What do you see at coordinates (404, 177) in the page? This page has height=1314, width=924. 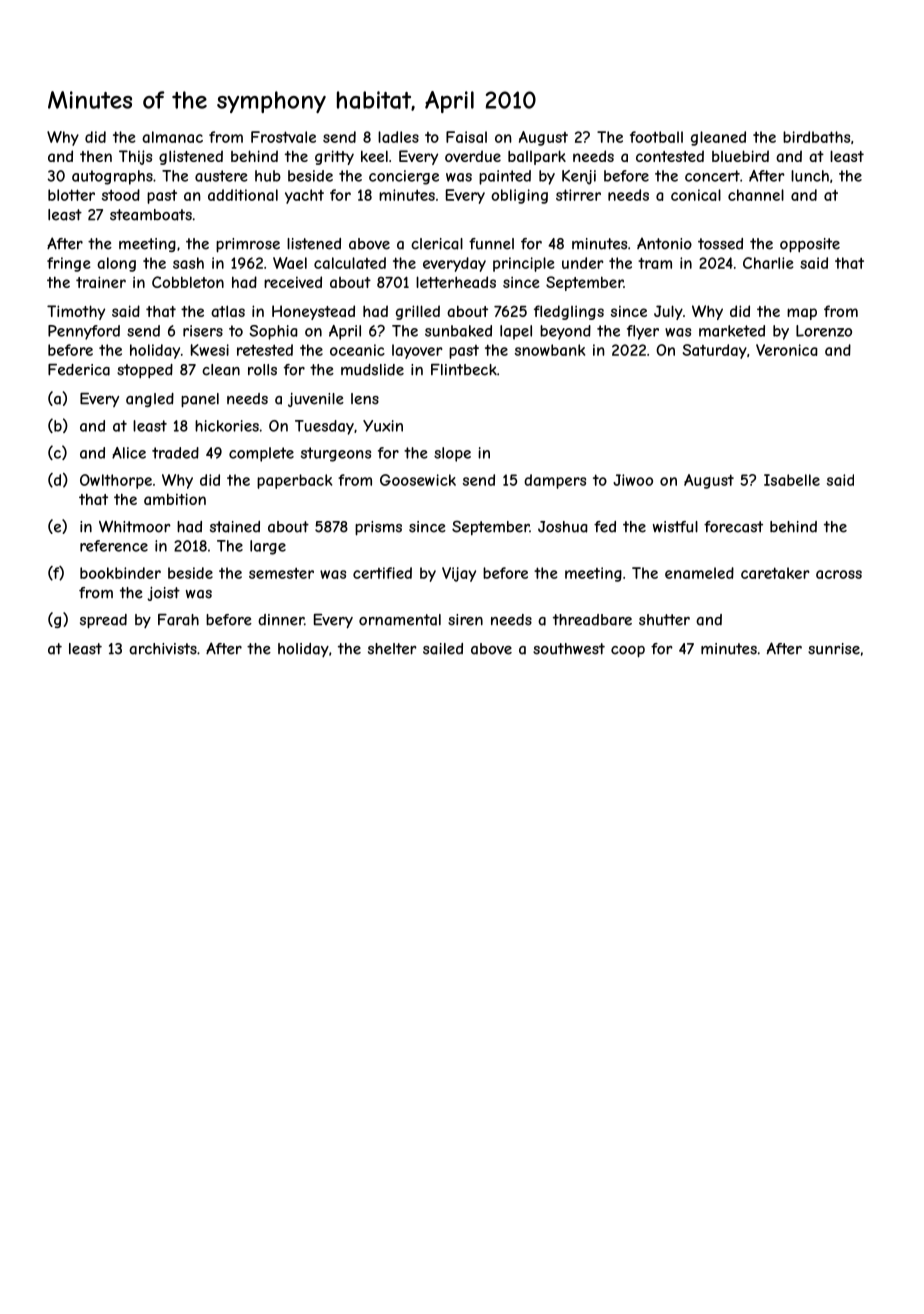 I see `concierge` at bounding box center [404, 177].
